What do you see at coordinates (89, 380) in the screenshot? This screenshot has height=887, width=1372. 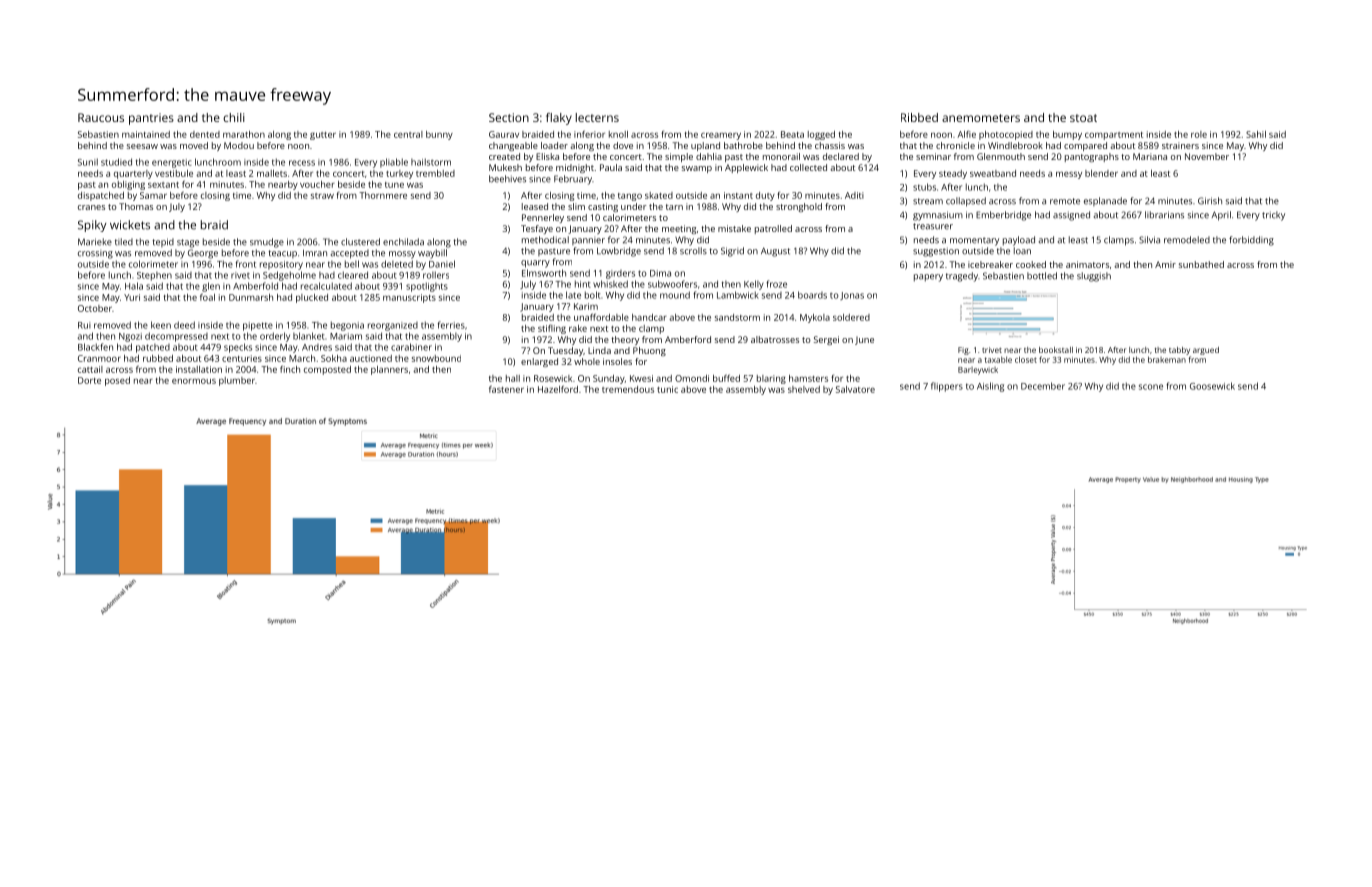 I see `Dorte` at bounding box center [89, 380].
